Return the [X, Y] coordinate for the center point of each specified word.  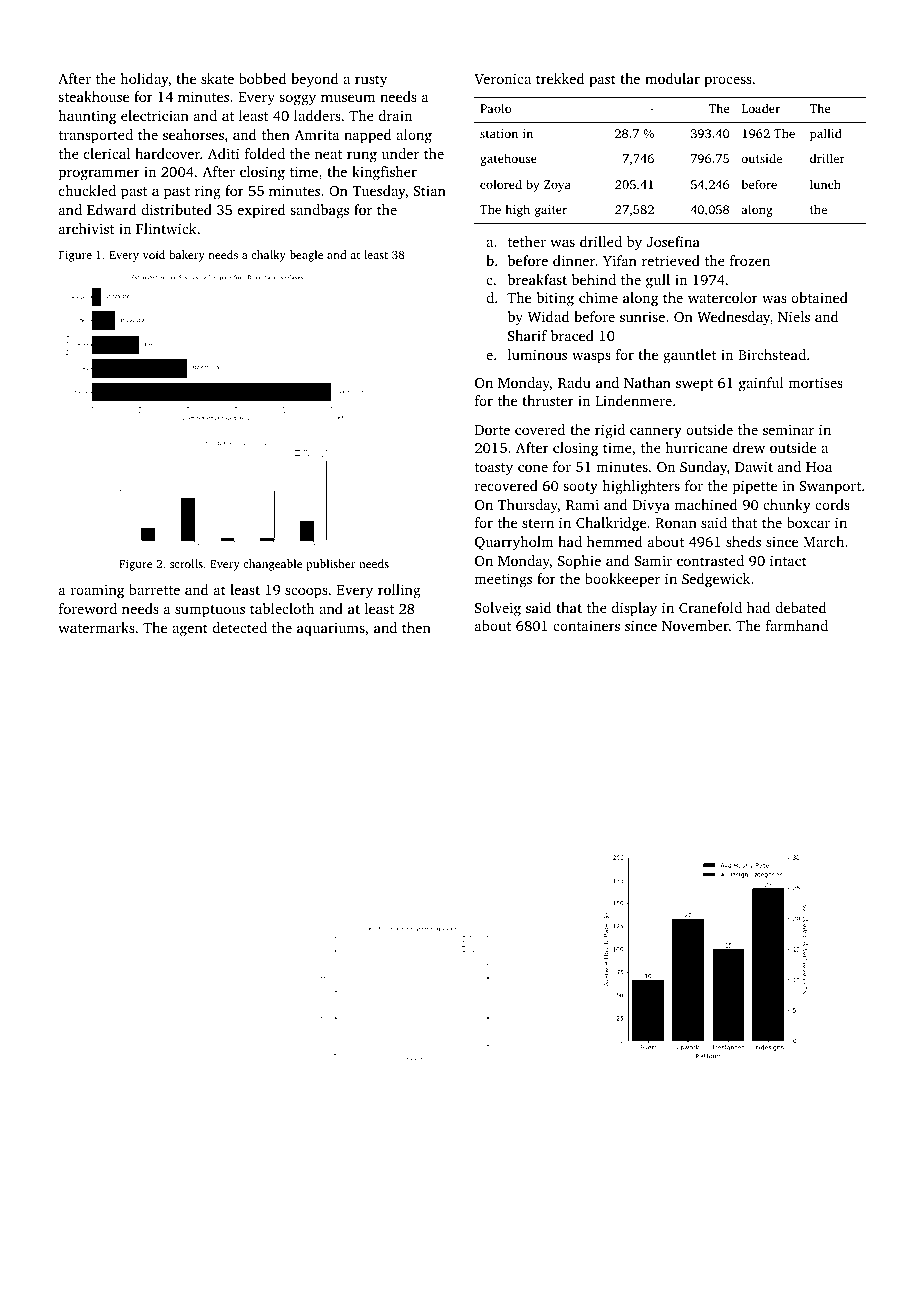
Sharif [527, 335]
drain [395, 115]
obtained [819, 297]
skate [217, 78]
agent [190, 630]
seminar [788, 429]
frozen [750, 260]
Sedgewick [716, 580]
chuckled [87, 190]
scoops [306, 592]
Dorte [492, 430]
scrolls [186, 563]
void [154, 254]
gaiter [551, 211]
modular [672, 78]
